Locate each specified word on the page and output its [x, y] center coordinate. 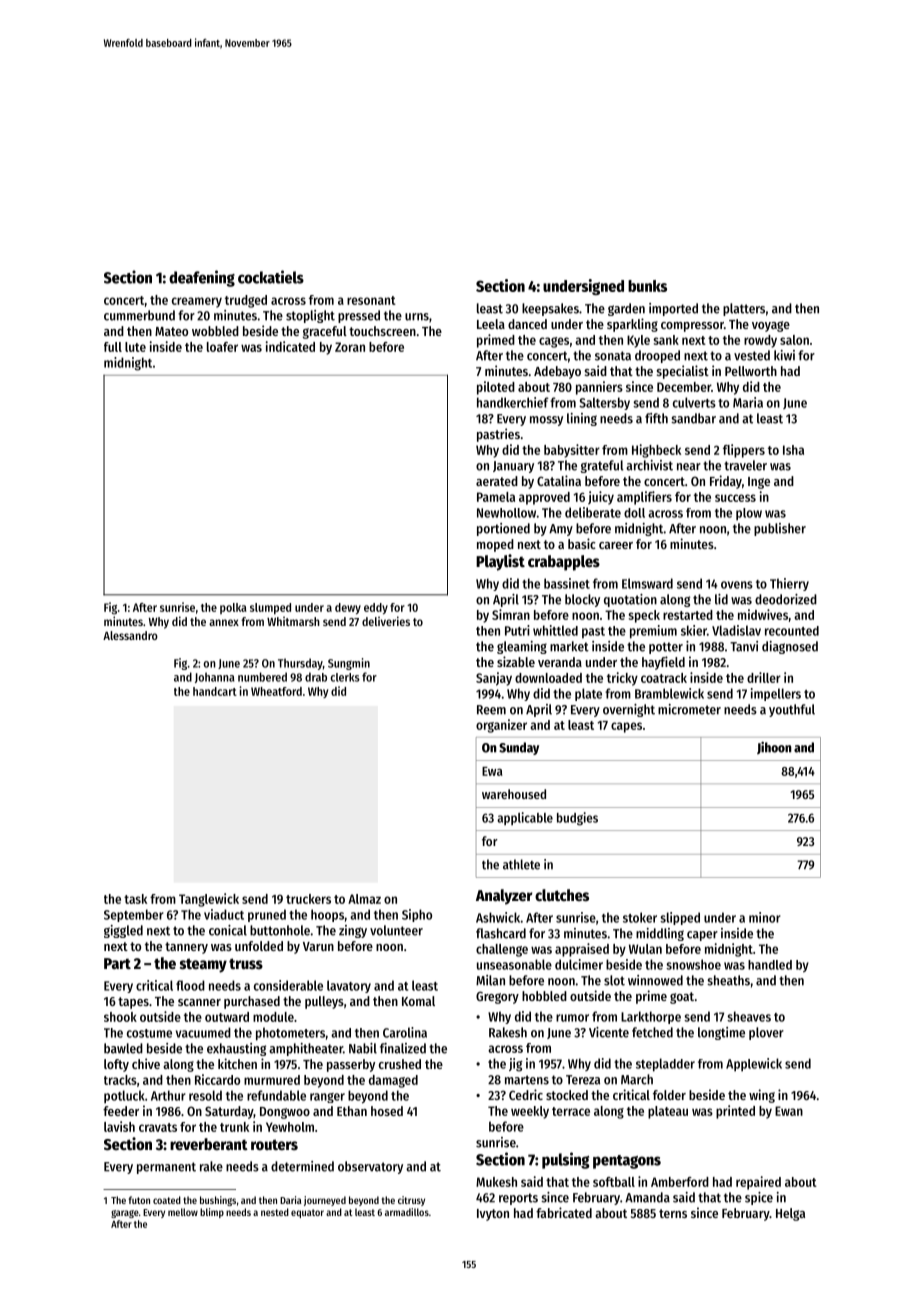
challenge [502, 950]
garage [125, 1214]
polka [233, 608]
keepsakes [550, 309]
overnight [629, 710]
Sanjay [494, 679]
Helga [790, 1214]
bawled [123, 1048]
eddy [376, 608]
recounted [792, 631]
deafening [202, 278]
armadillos [407, 1212]
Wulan [645, 949]
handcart [215, 691]
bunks [647, 286]
